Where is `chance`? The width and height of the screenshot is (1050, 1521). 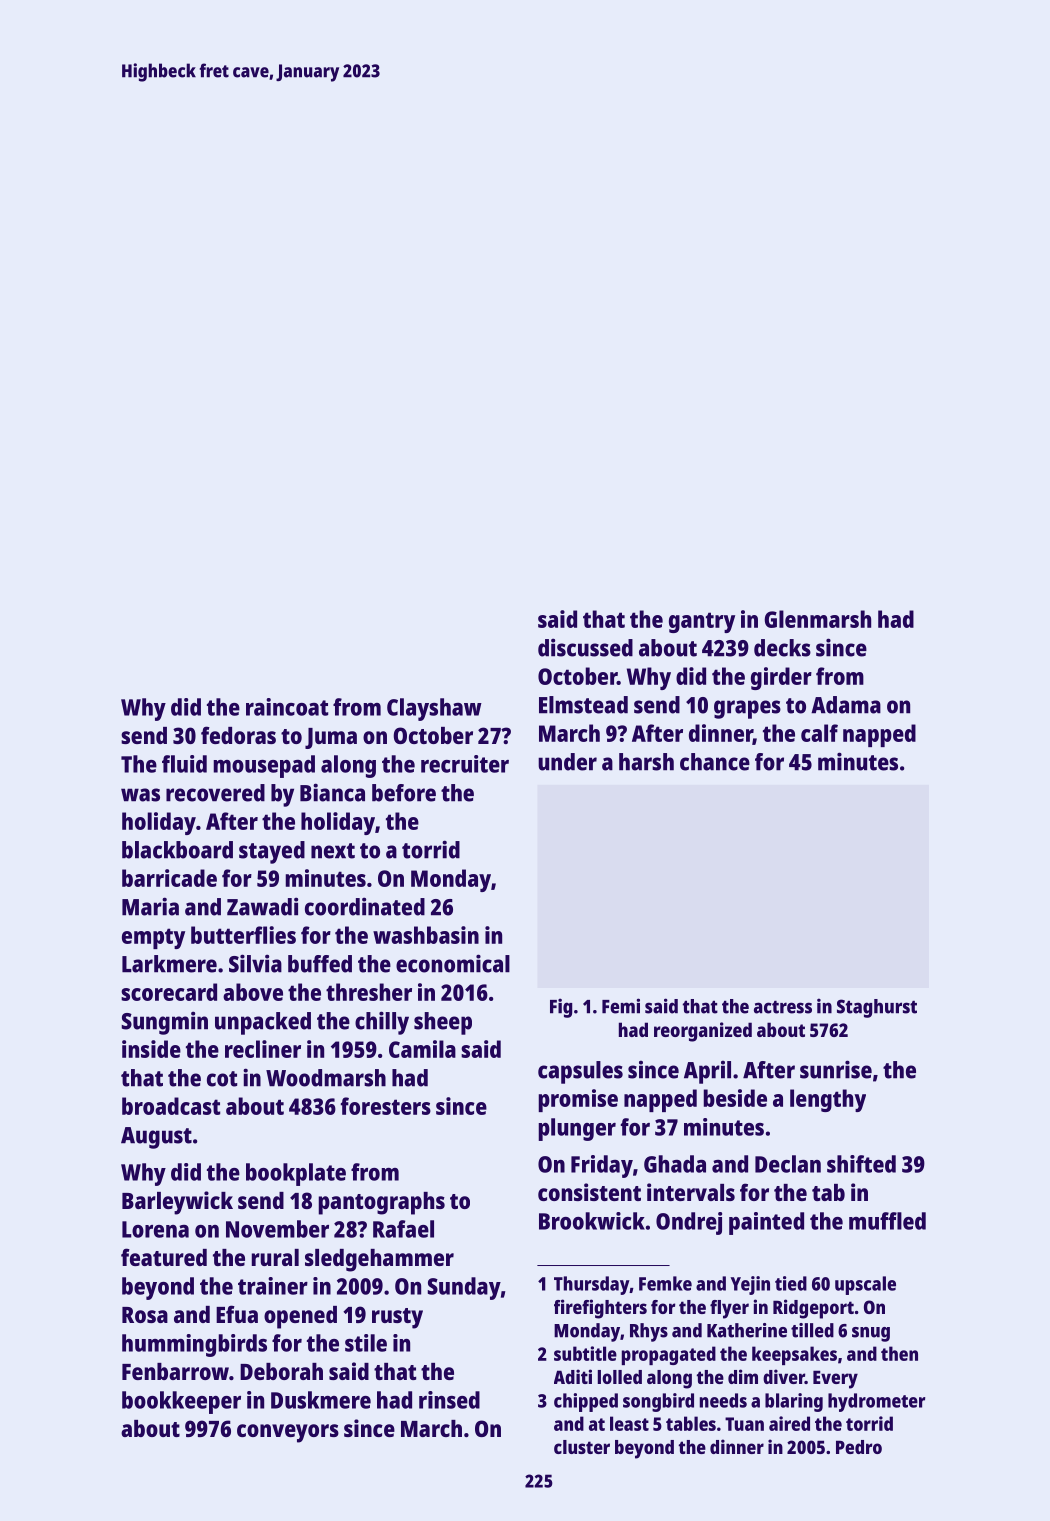 chance is located at coordinates (715, 762).
